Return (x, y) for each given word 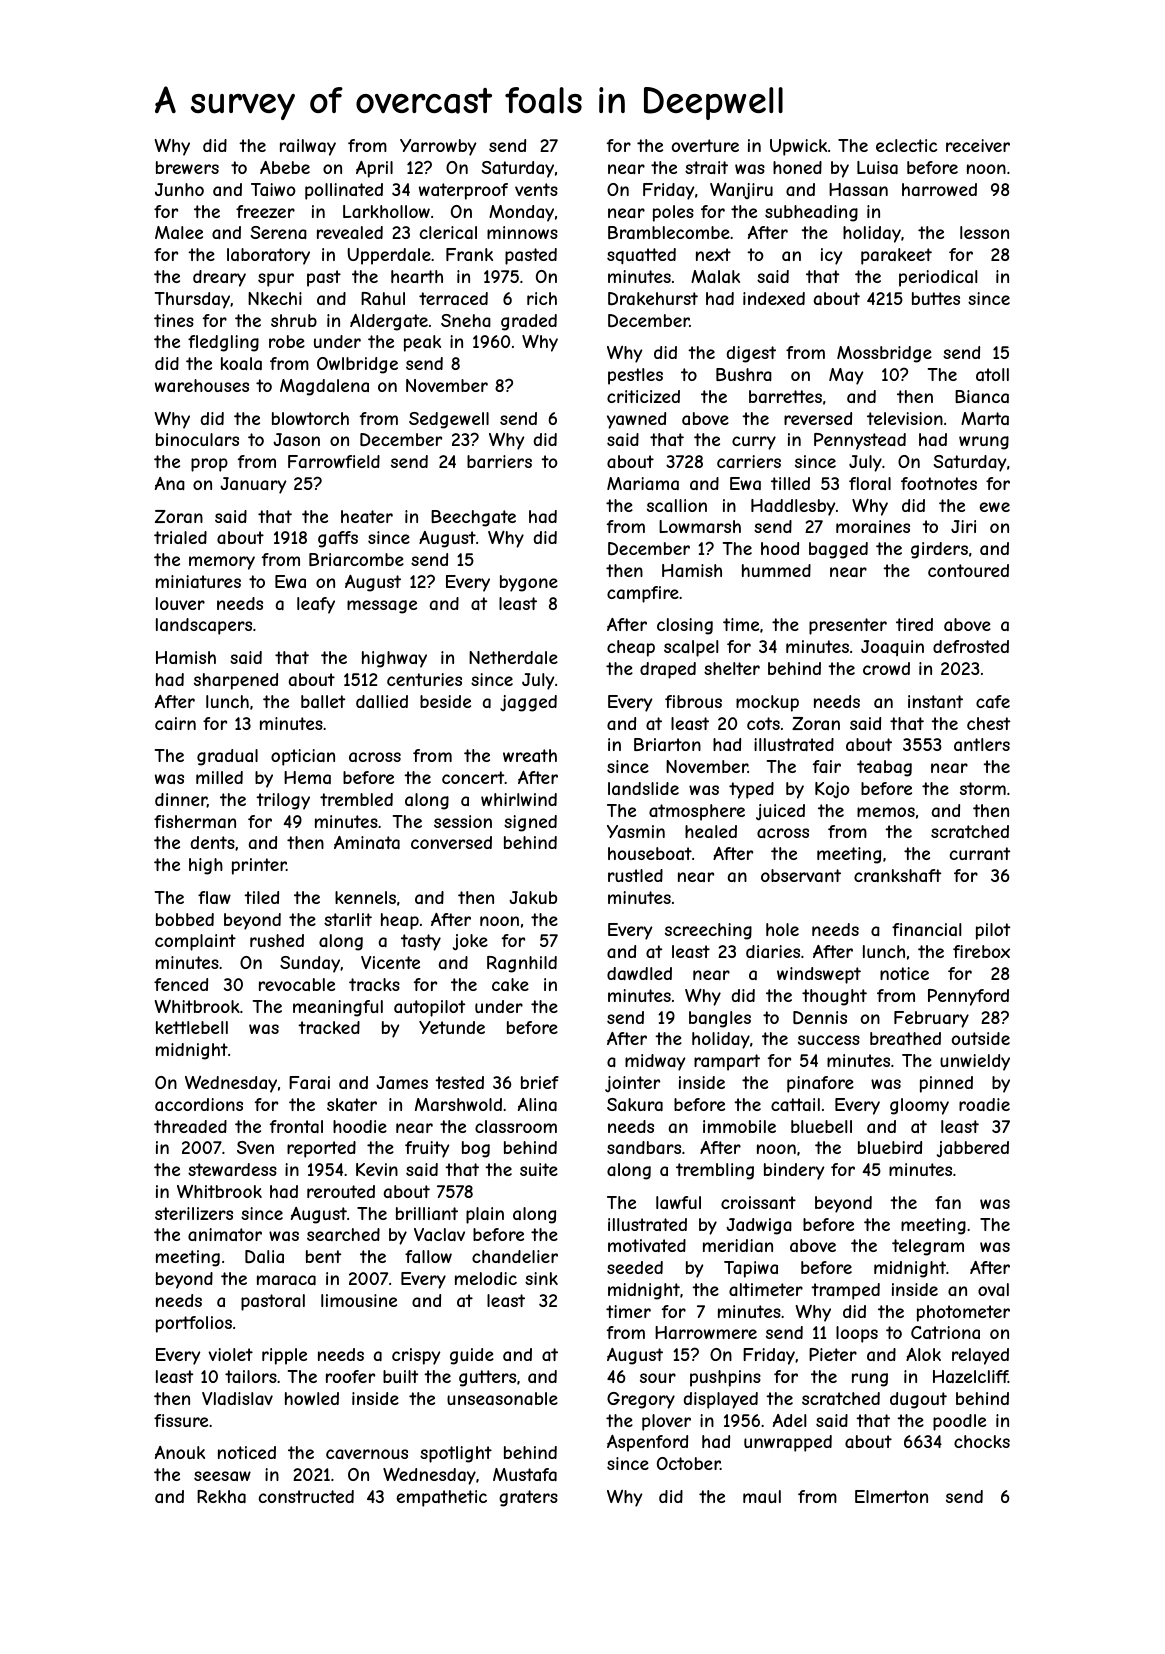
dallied (382, 701)
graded (529, 322)
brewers (187, 167)
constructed (306, 1496)
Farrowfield (334, 461)
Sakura (635, 1104)
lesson (984, 232)
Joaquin (892, 648)
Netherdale (513, 657)
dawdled (639, 973)
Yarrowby (438, 147)
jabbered (973, 1149)
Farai (309, 1082)
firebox (981, 951)
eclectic (906, 145)
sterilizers (194, 1213)
